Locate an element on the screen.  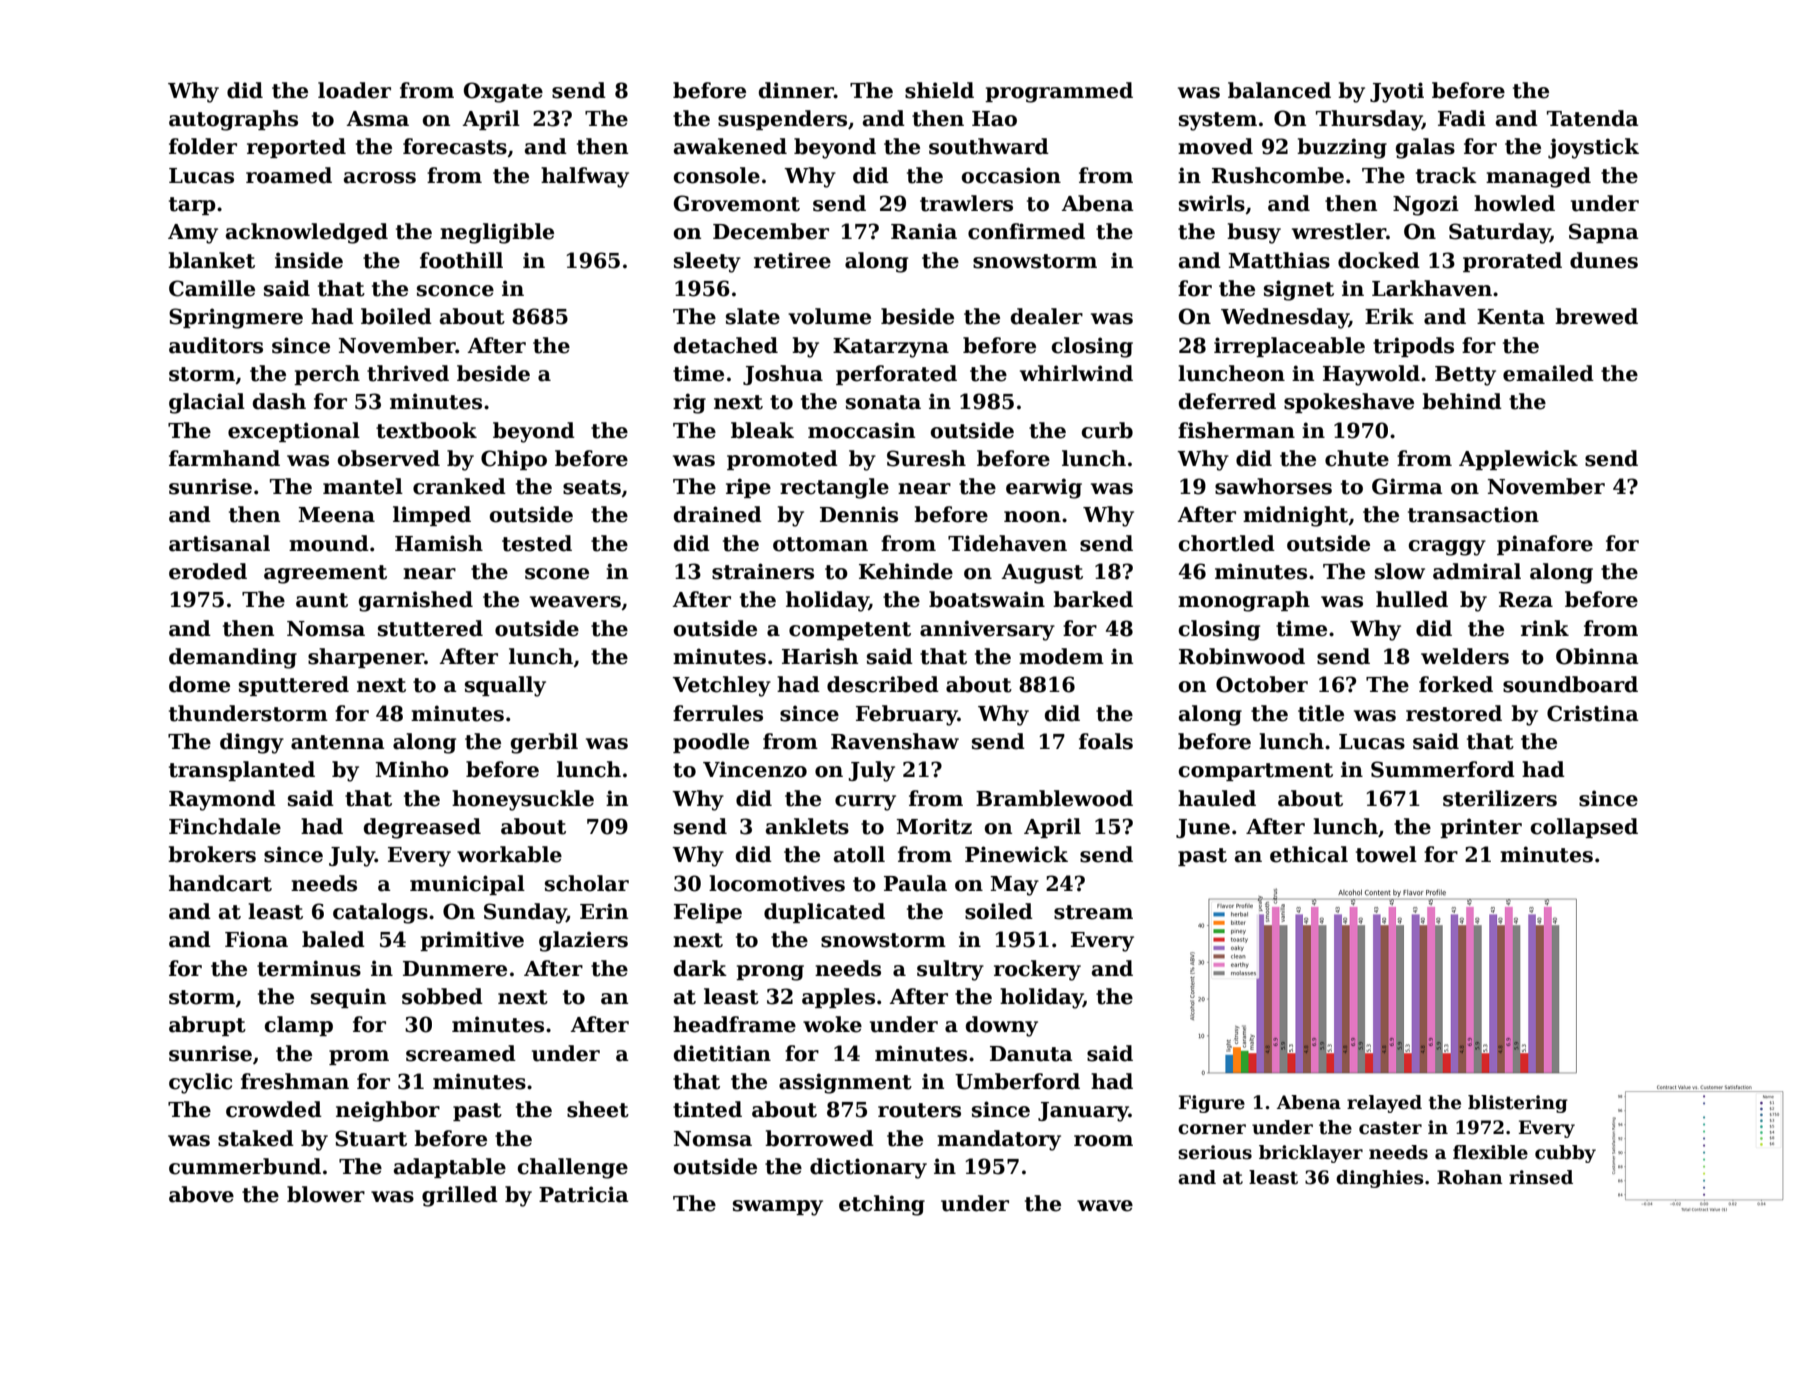
Camille is located at coordinates (212, 288).
